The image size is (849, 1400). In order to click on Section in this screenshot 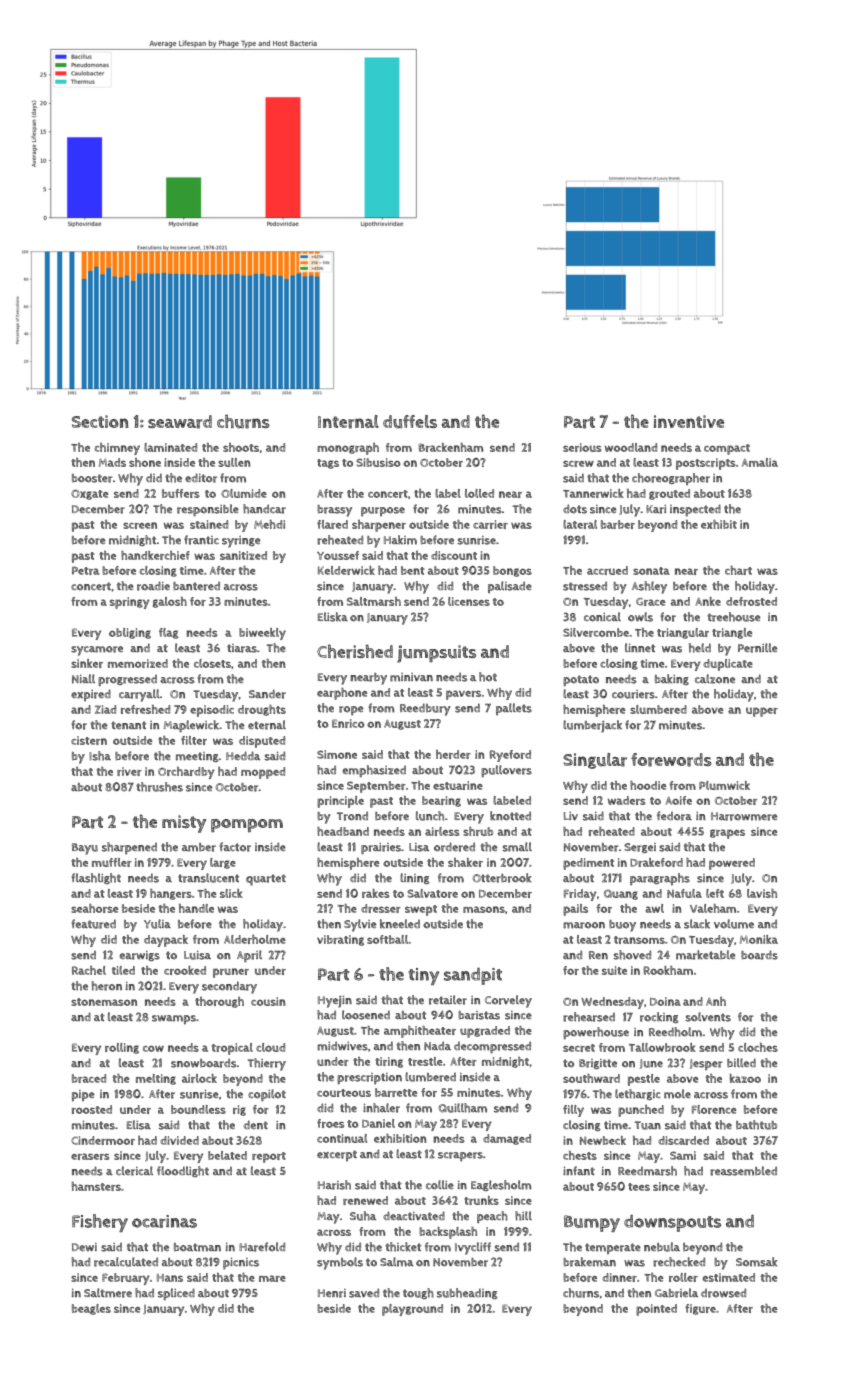, I will do `click(100, 421)`.
